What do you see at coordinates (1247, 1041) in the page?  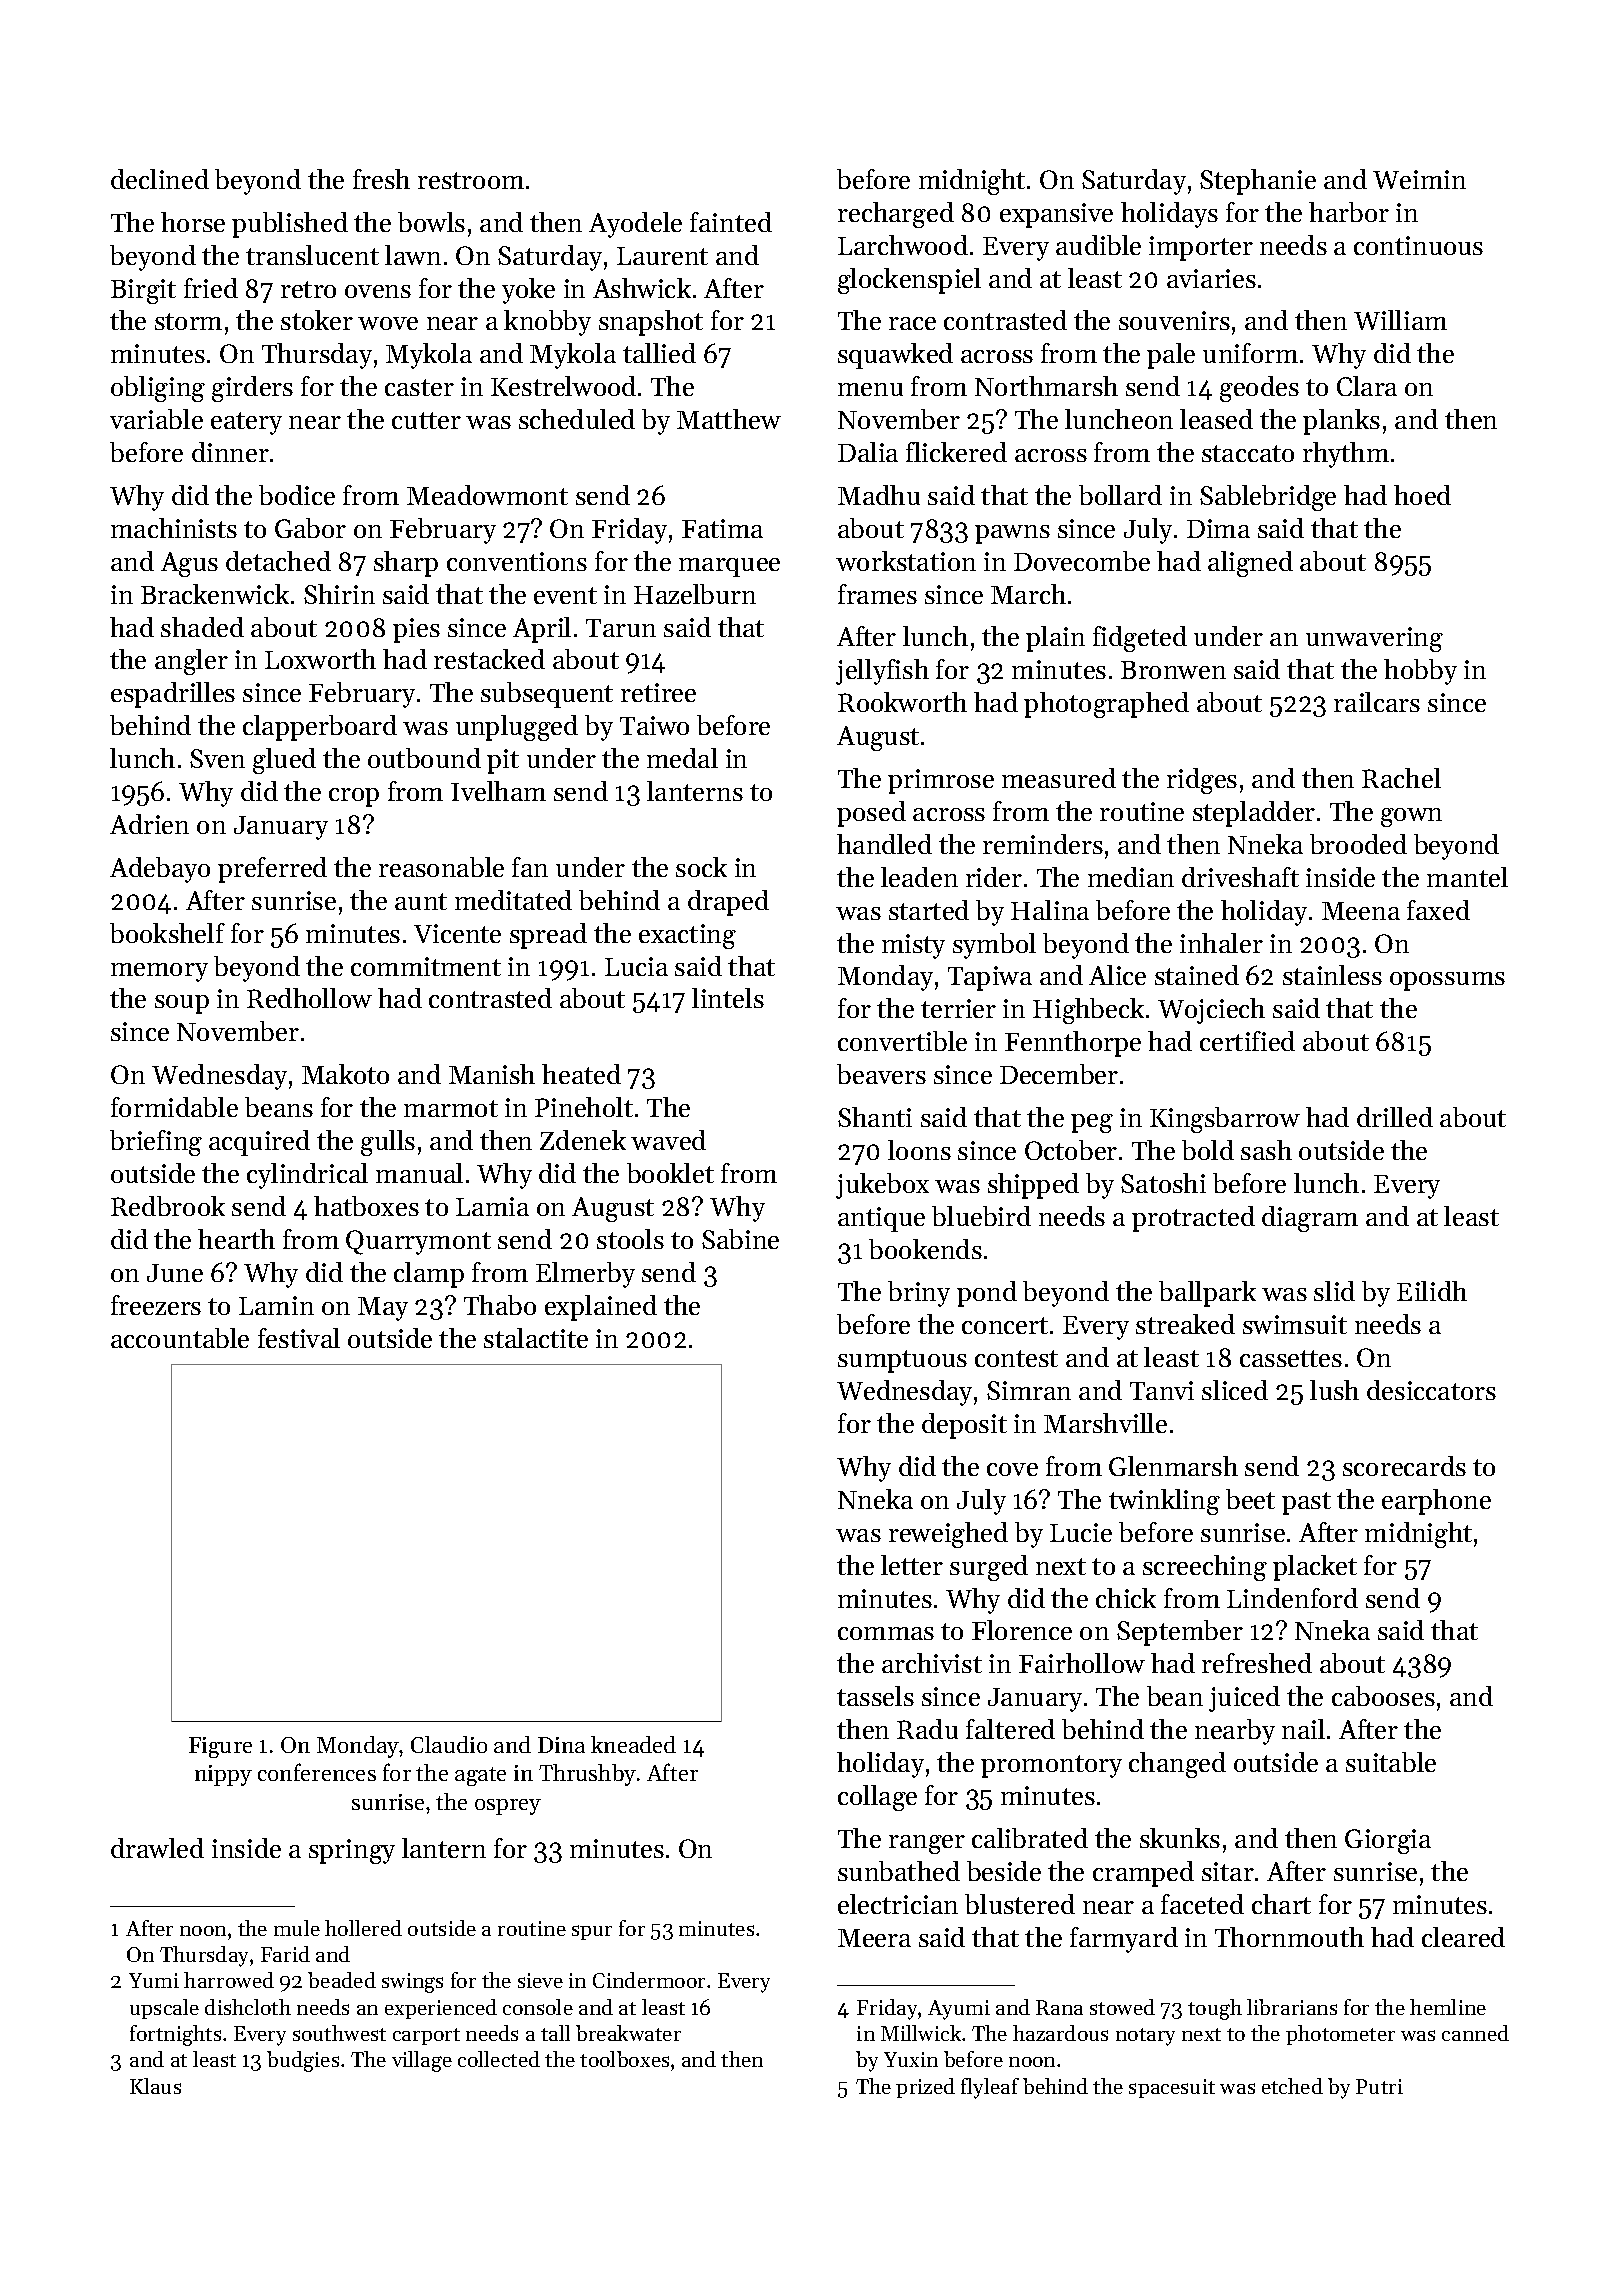 I see `certified` at bounding box center [1247, 1041].
